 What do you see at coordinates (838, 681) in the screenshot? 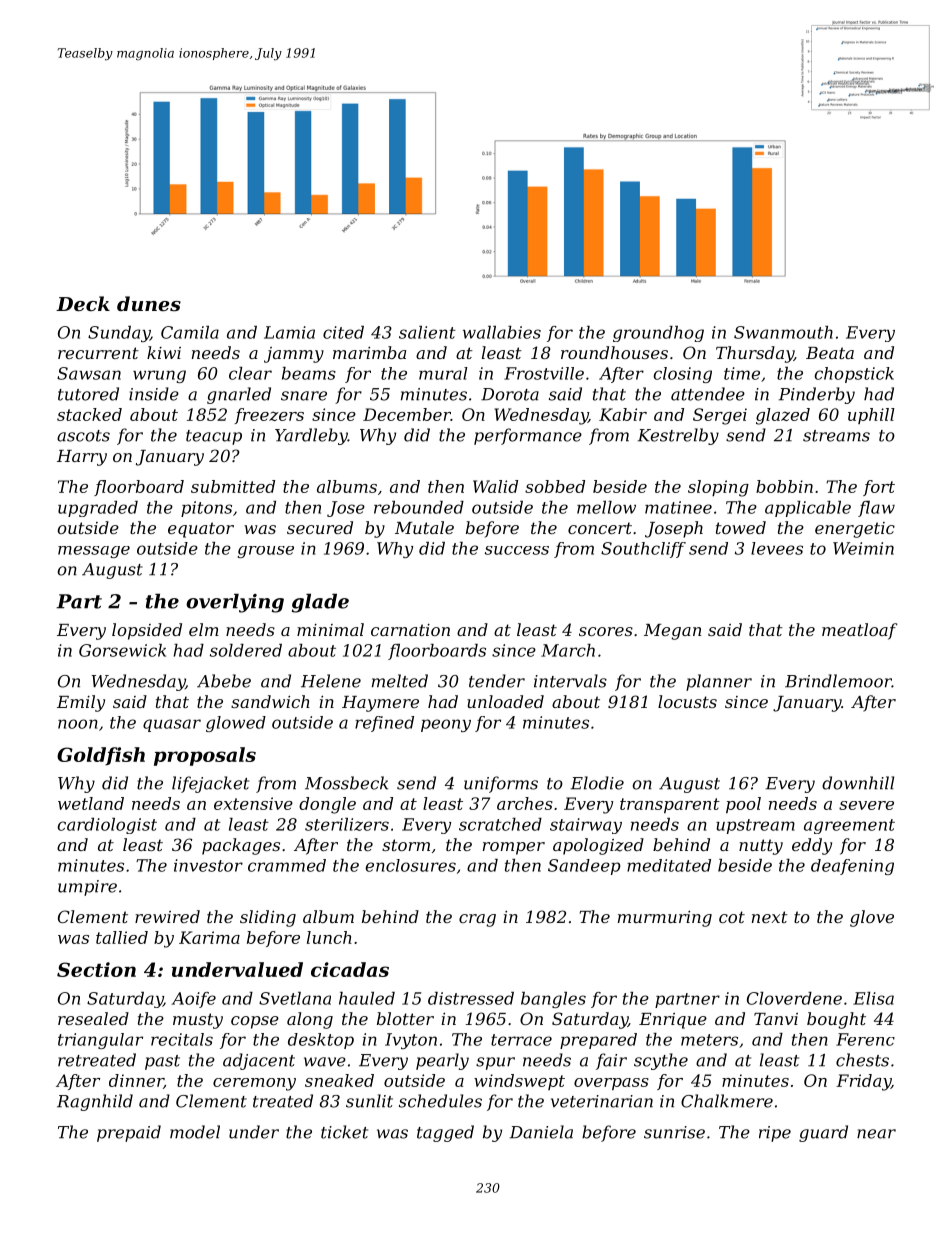
I see `Brindlemoor` at bounding box center [838, 681].
